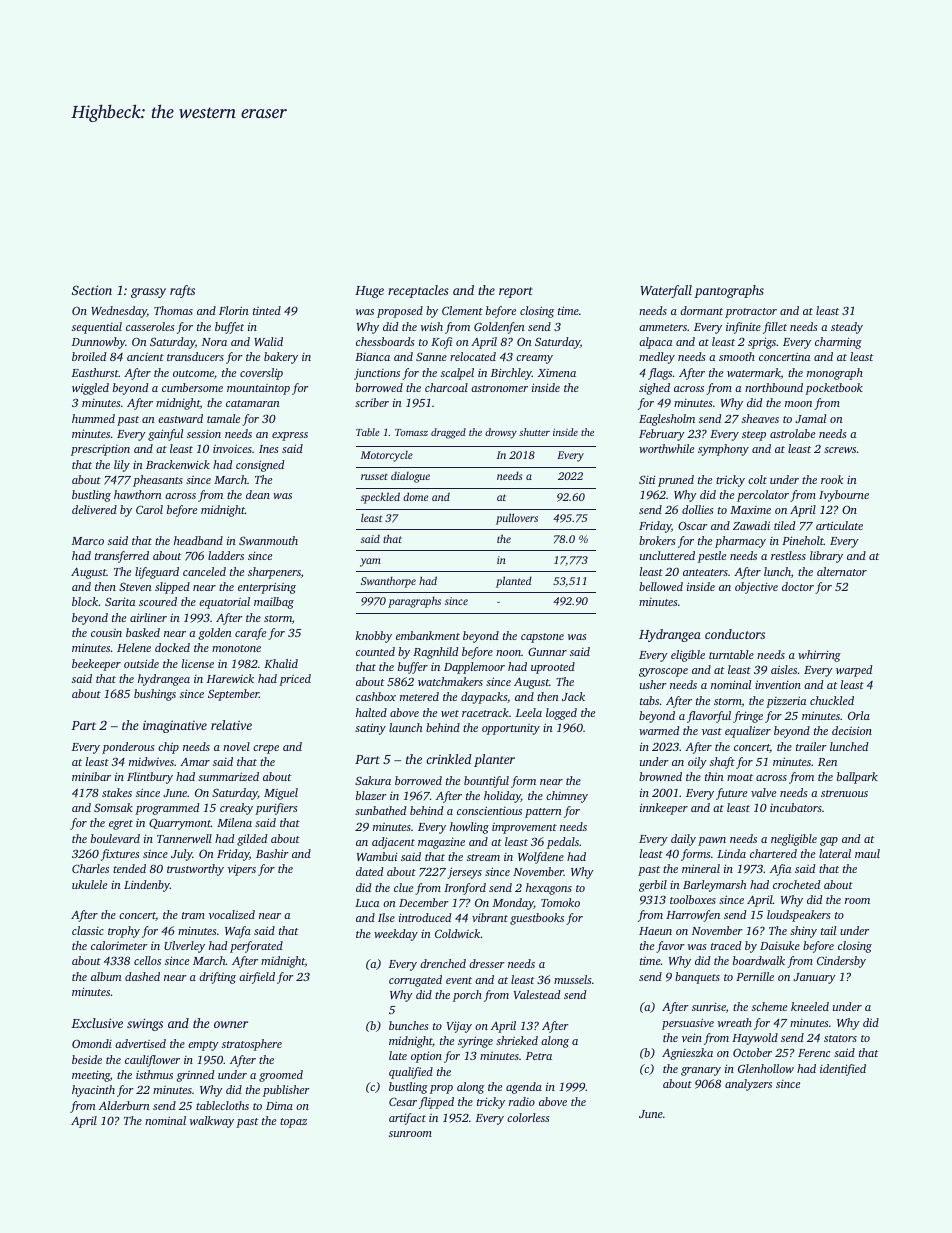  I want to click on receptacles, so click(418, 291).
